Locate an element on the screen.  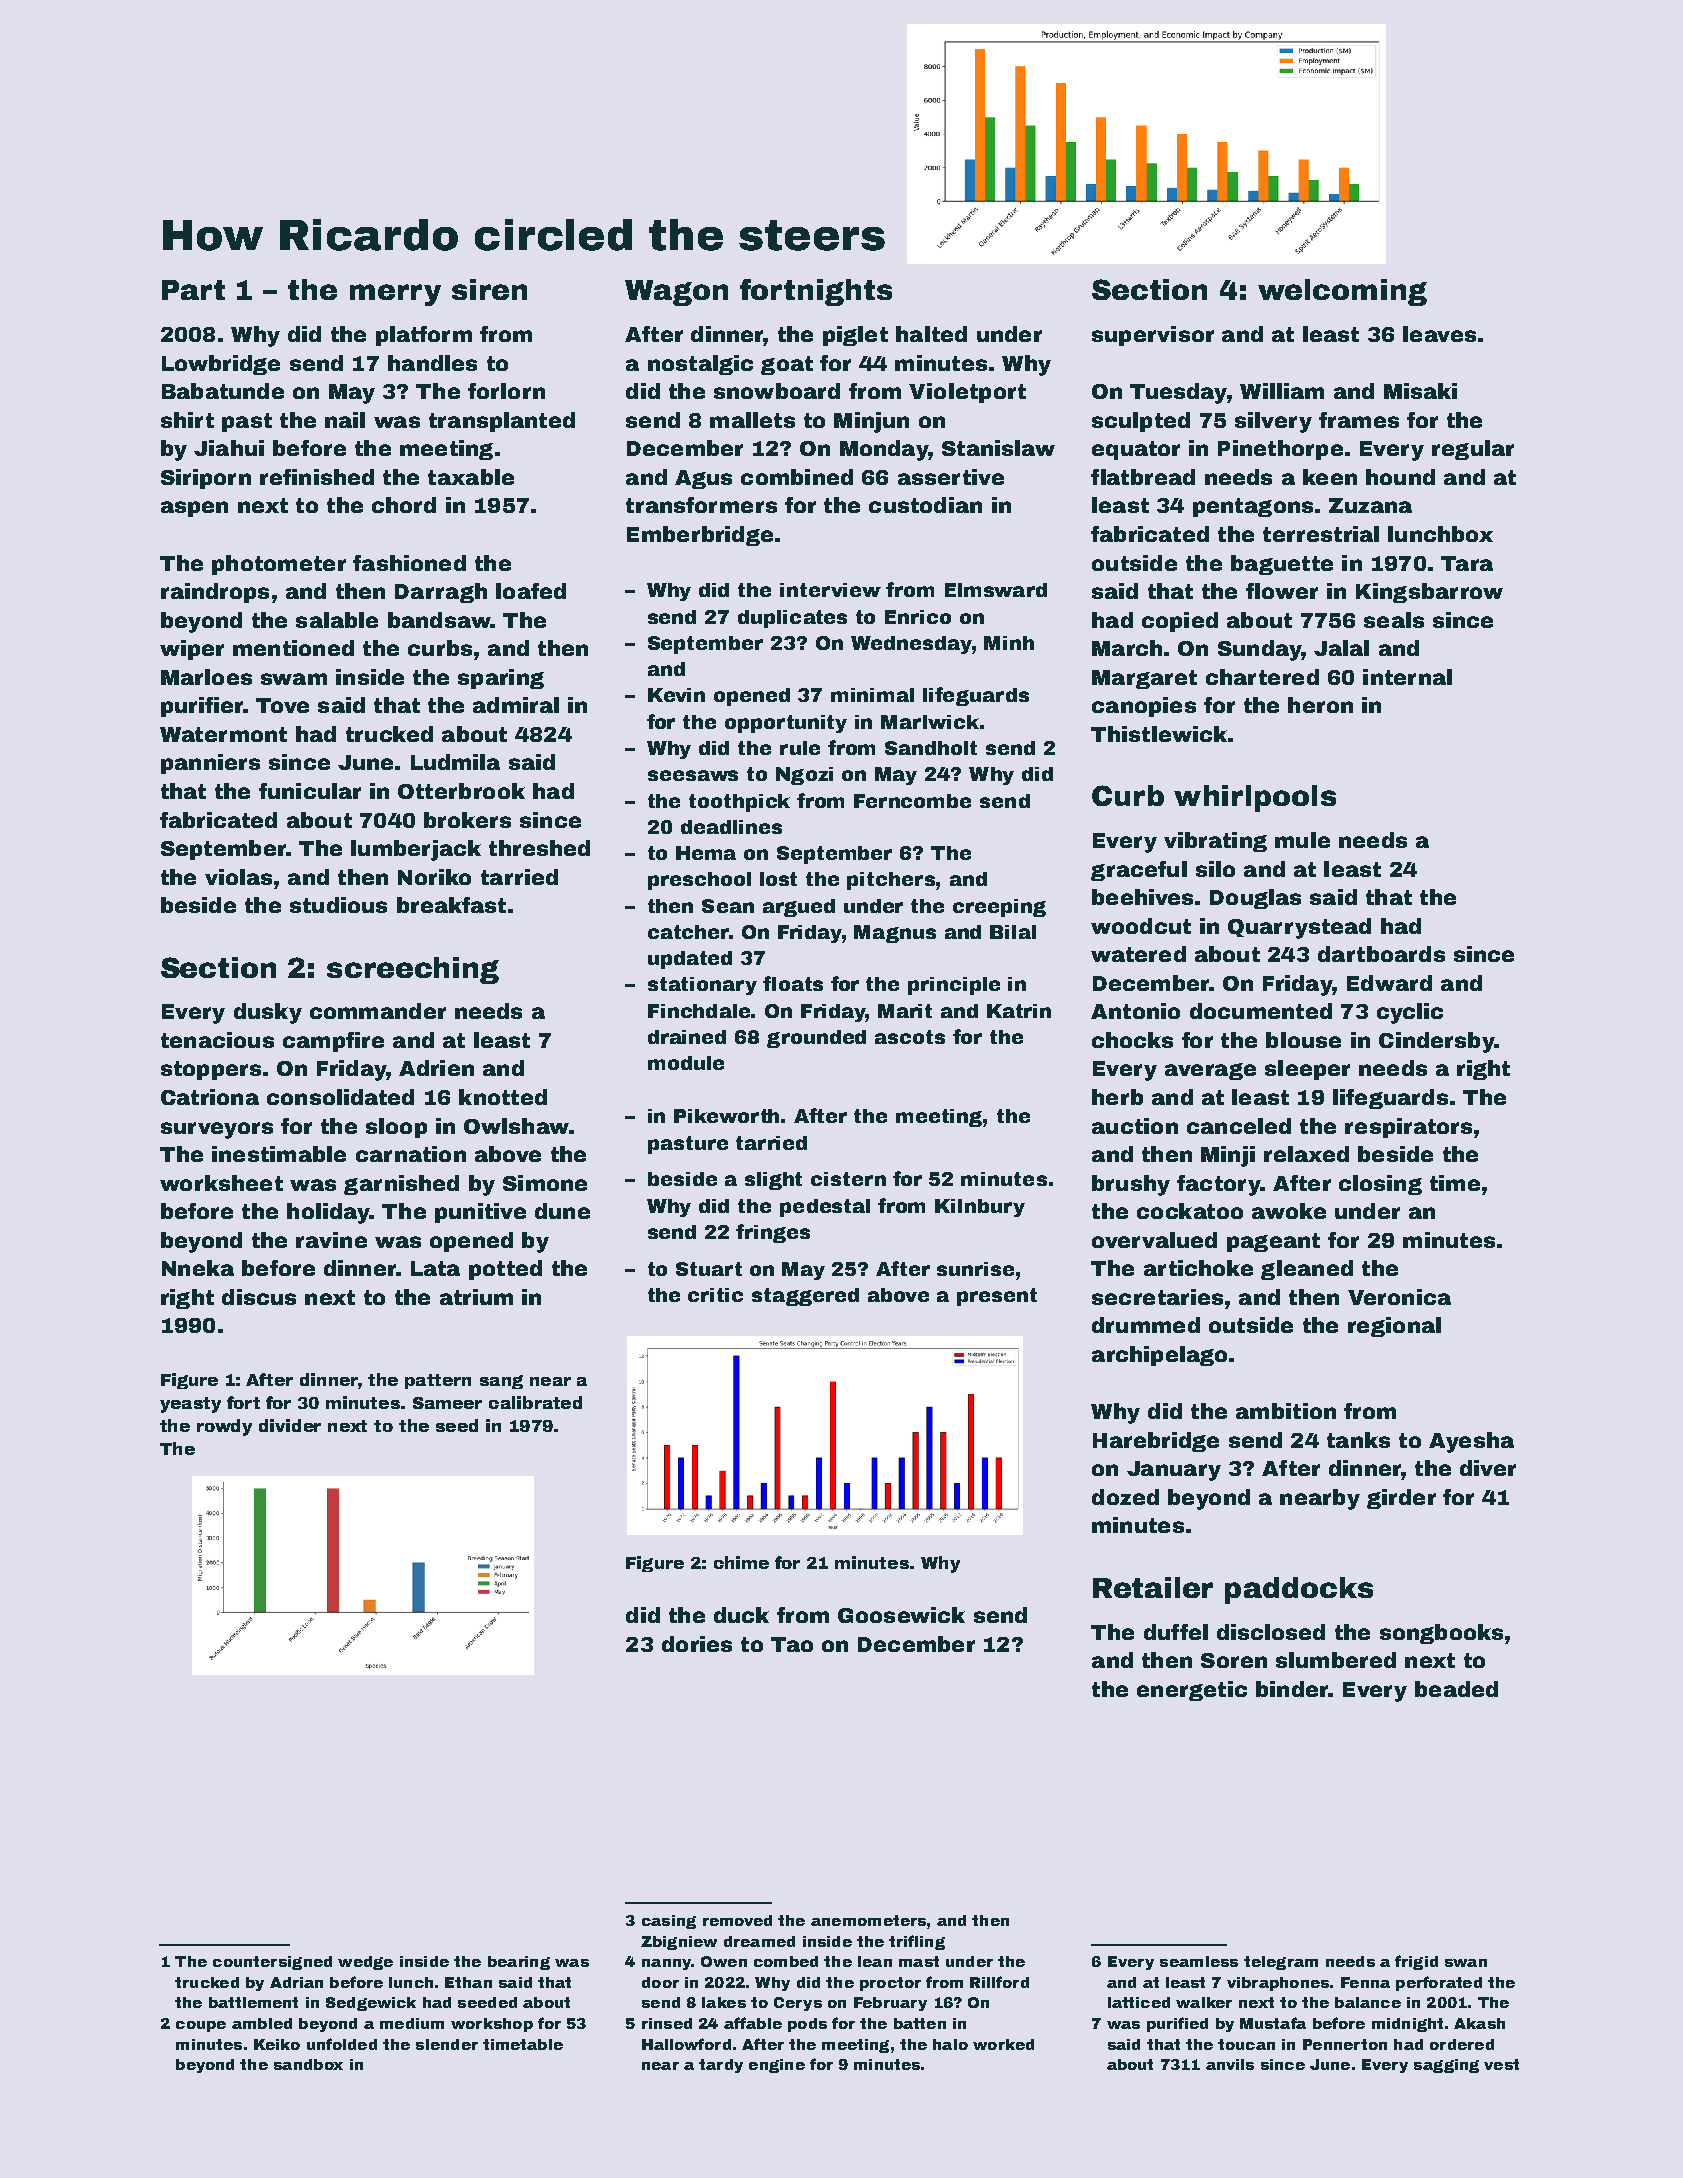
taxable is located at coordinates (471, 477).
